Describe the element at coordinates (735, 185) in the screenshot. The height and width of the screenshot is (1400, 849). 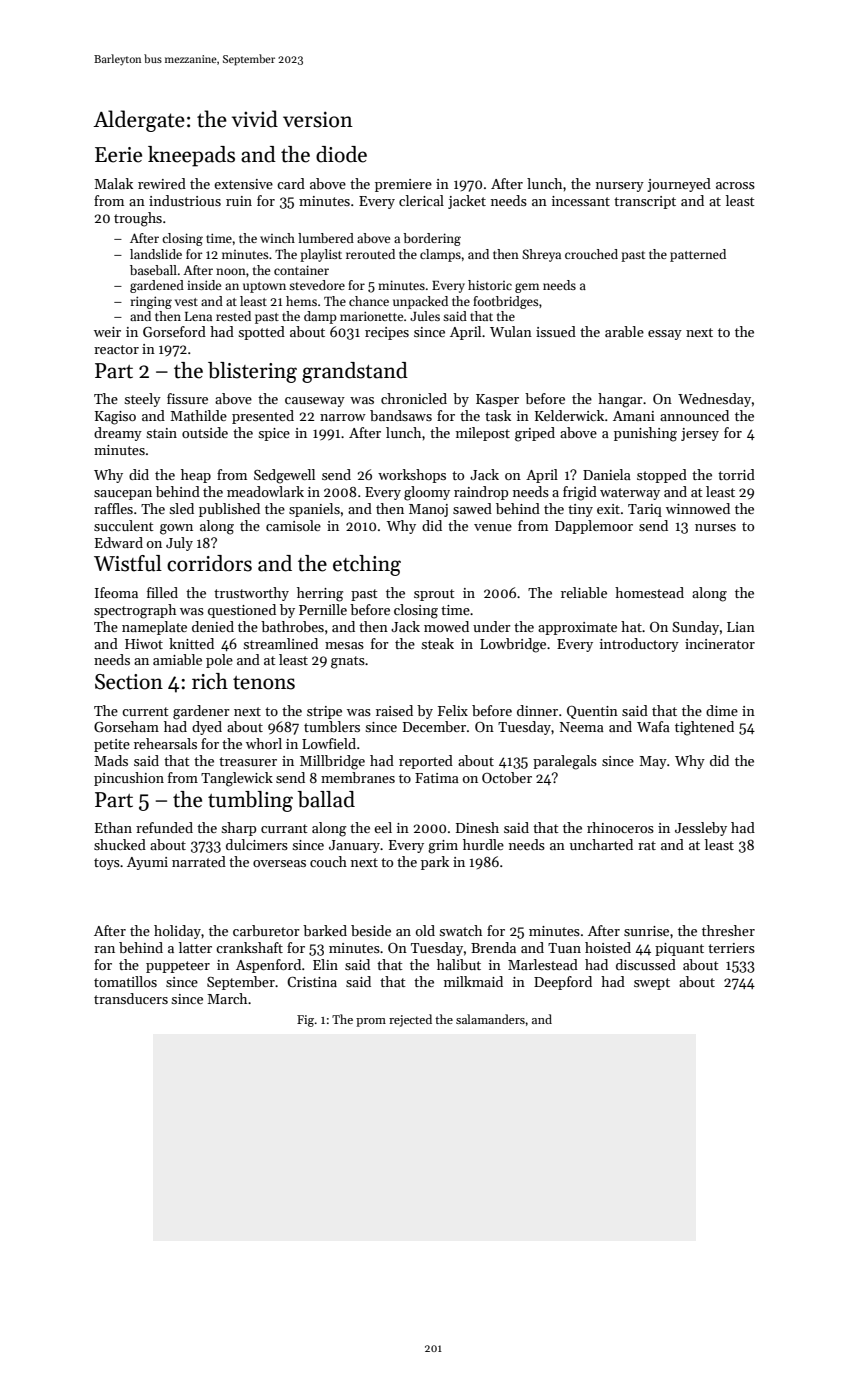
I see `across` at that location.
